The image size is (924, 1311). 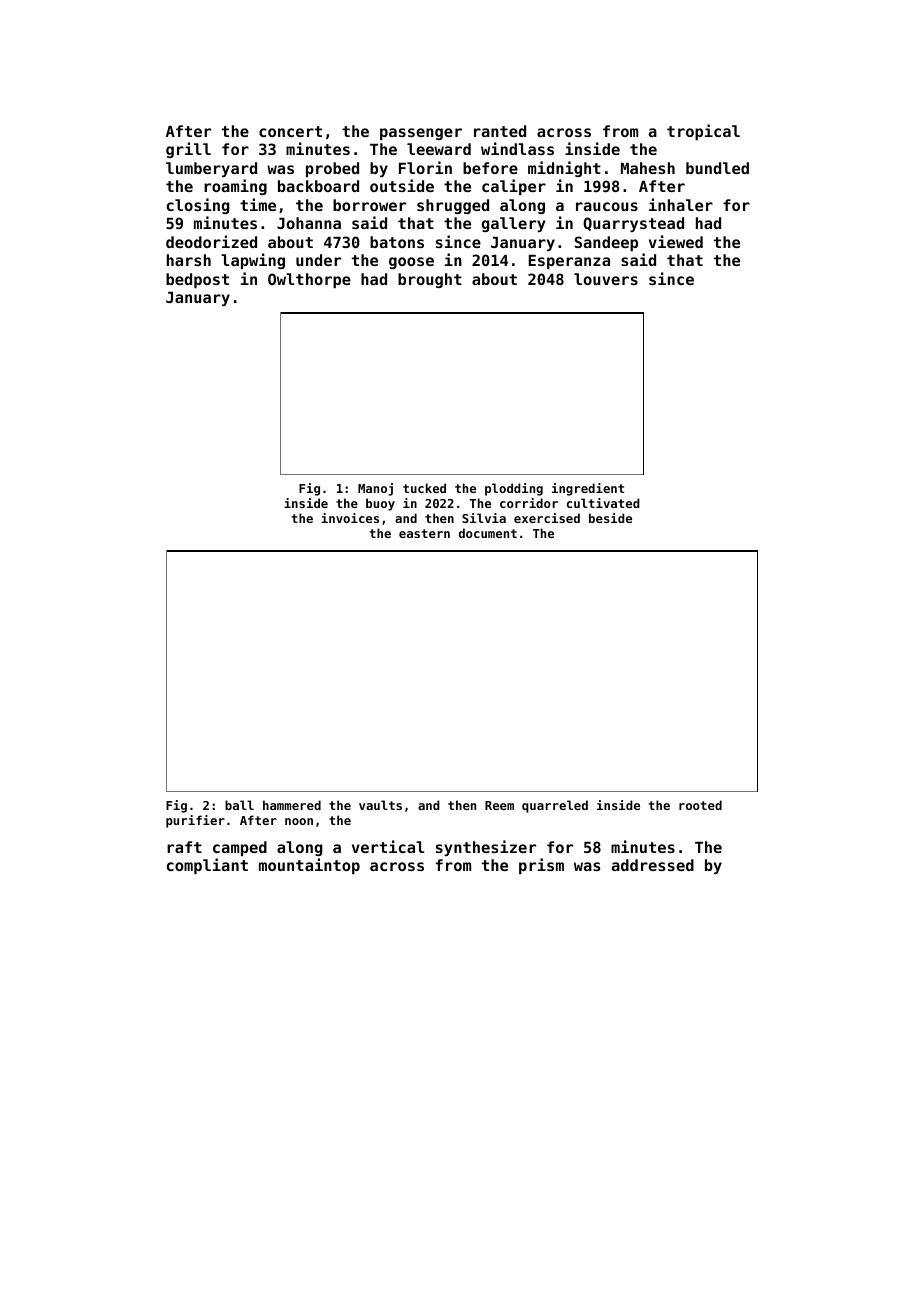 What do you see at coordinates (207, 866) in the image?
I see `compliant` at bounding box center [207, 866].
